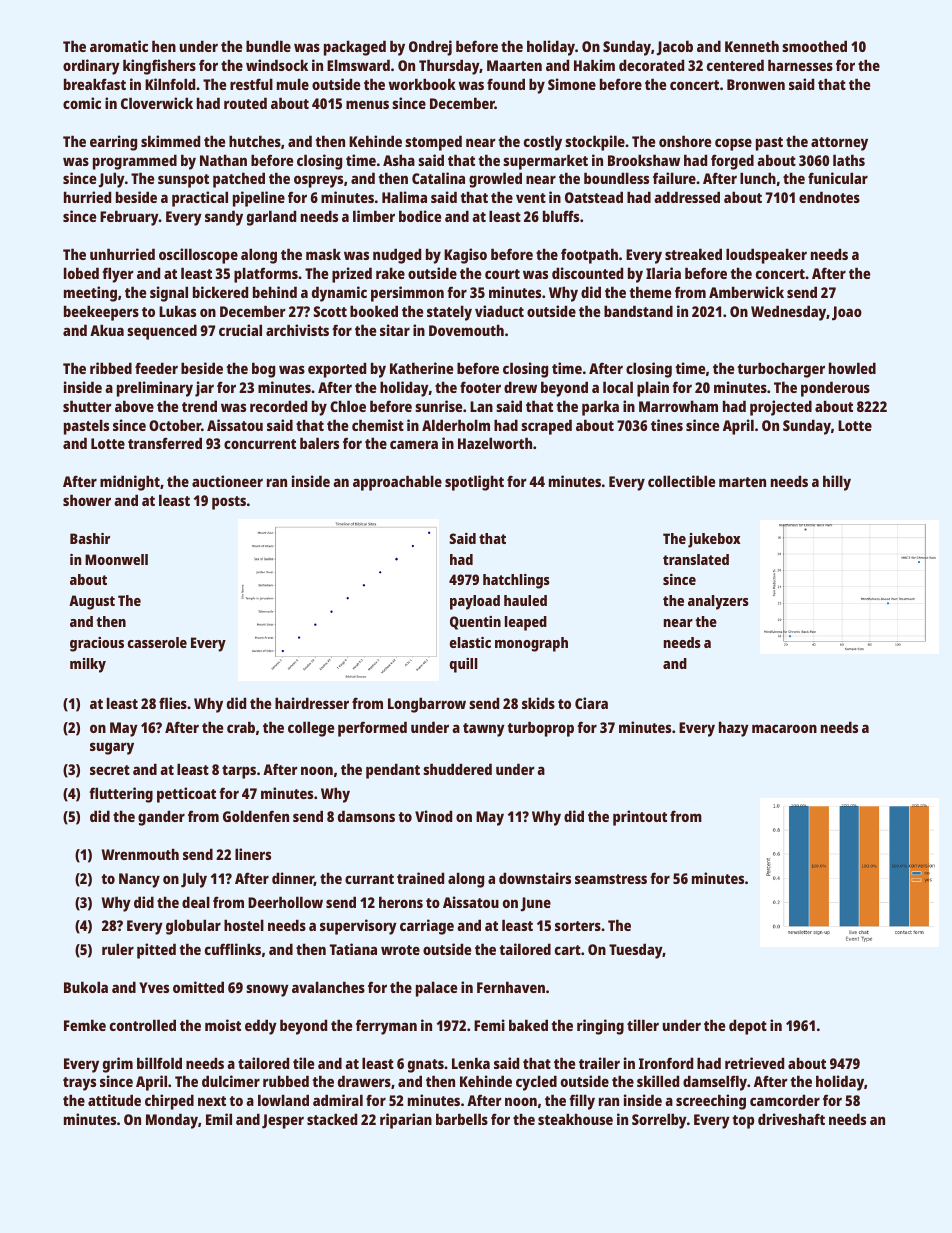 The width and height of the screenshot is (952, 1233). What do you see at coordinates (358, 927) in the screenshot?
I see `supervisory` at bounding box center [358, 927].
